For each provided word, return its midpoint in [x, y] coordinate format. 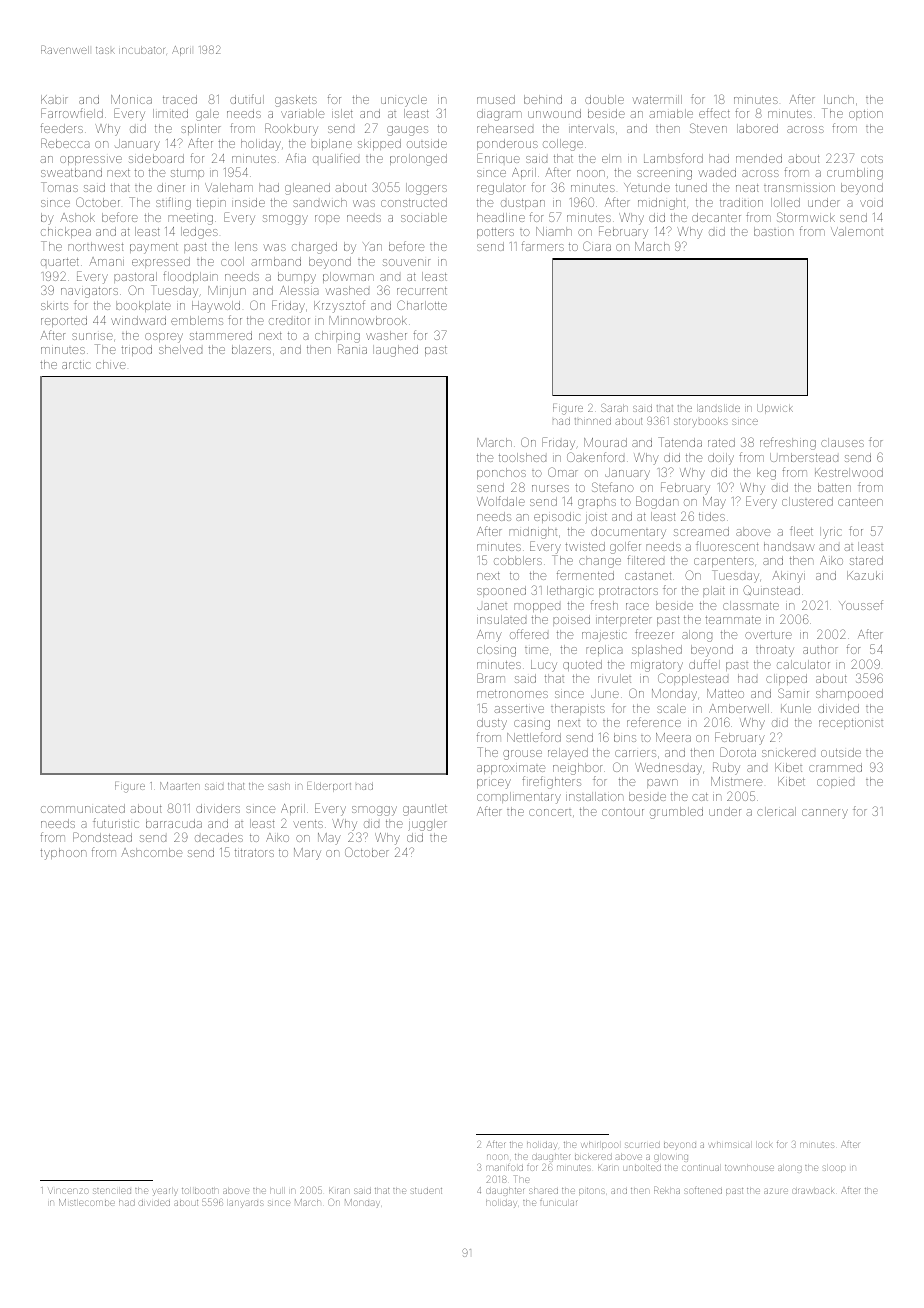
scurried [642, 1145]
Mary [307, 854]
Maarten [180, 786]
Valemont [857, 231]
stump [187, 174]
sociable [424, 217]
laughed [395, 351]
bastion [773, 231]
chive [111, 364]
